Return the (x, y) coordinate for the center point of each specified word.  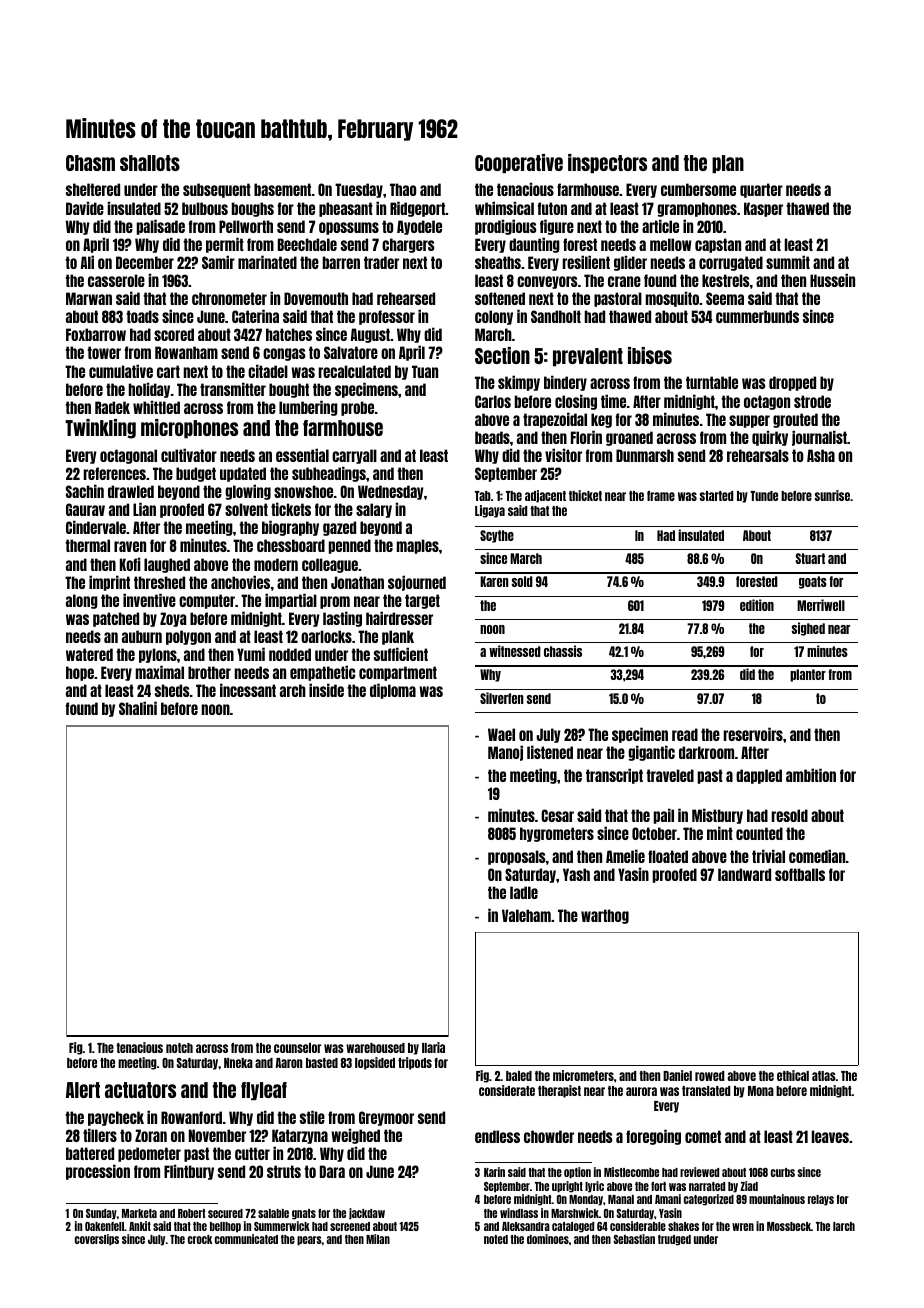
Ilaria (433, 1047)
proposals (516, 857)
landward (744, 874)
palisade (161, 227)
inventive (149, 600)
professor (387, 317)
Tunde (764, 496)
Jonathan (357, 582)
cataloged (573, 1227)
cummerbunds (757, 316)
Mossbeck (789, 1226)
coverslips (97, 1240)
